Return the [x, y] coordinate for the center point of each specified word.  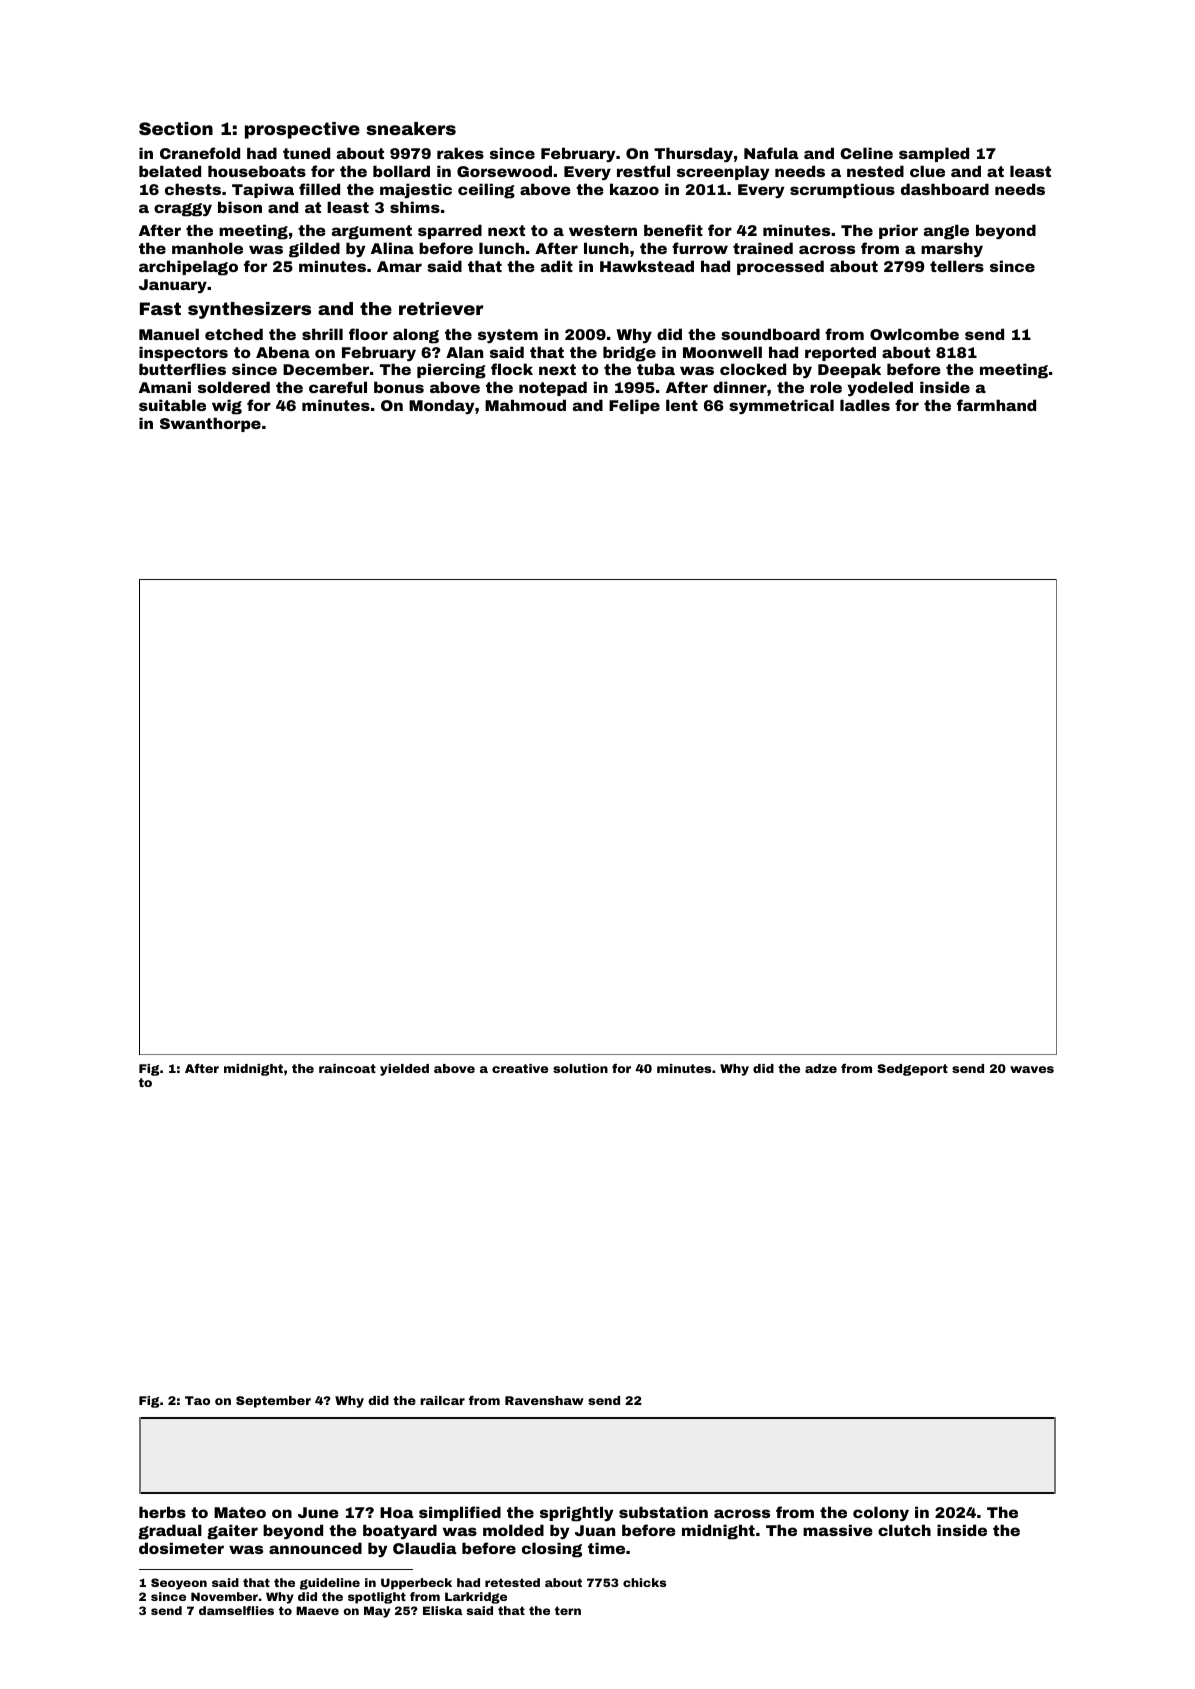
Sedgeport [912, 1070]
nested [875, 171]
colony [881, 1513]
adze [821, 1068]
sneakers [411, 128]
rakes [460, 153]
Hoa [397, 1512]
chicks [644, 1582]
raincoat [347, 1068]
